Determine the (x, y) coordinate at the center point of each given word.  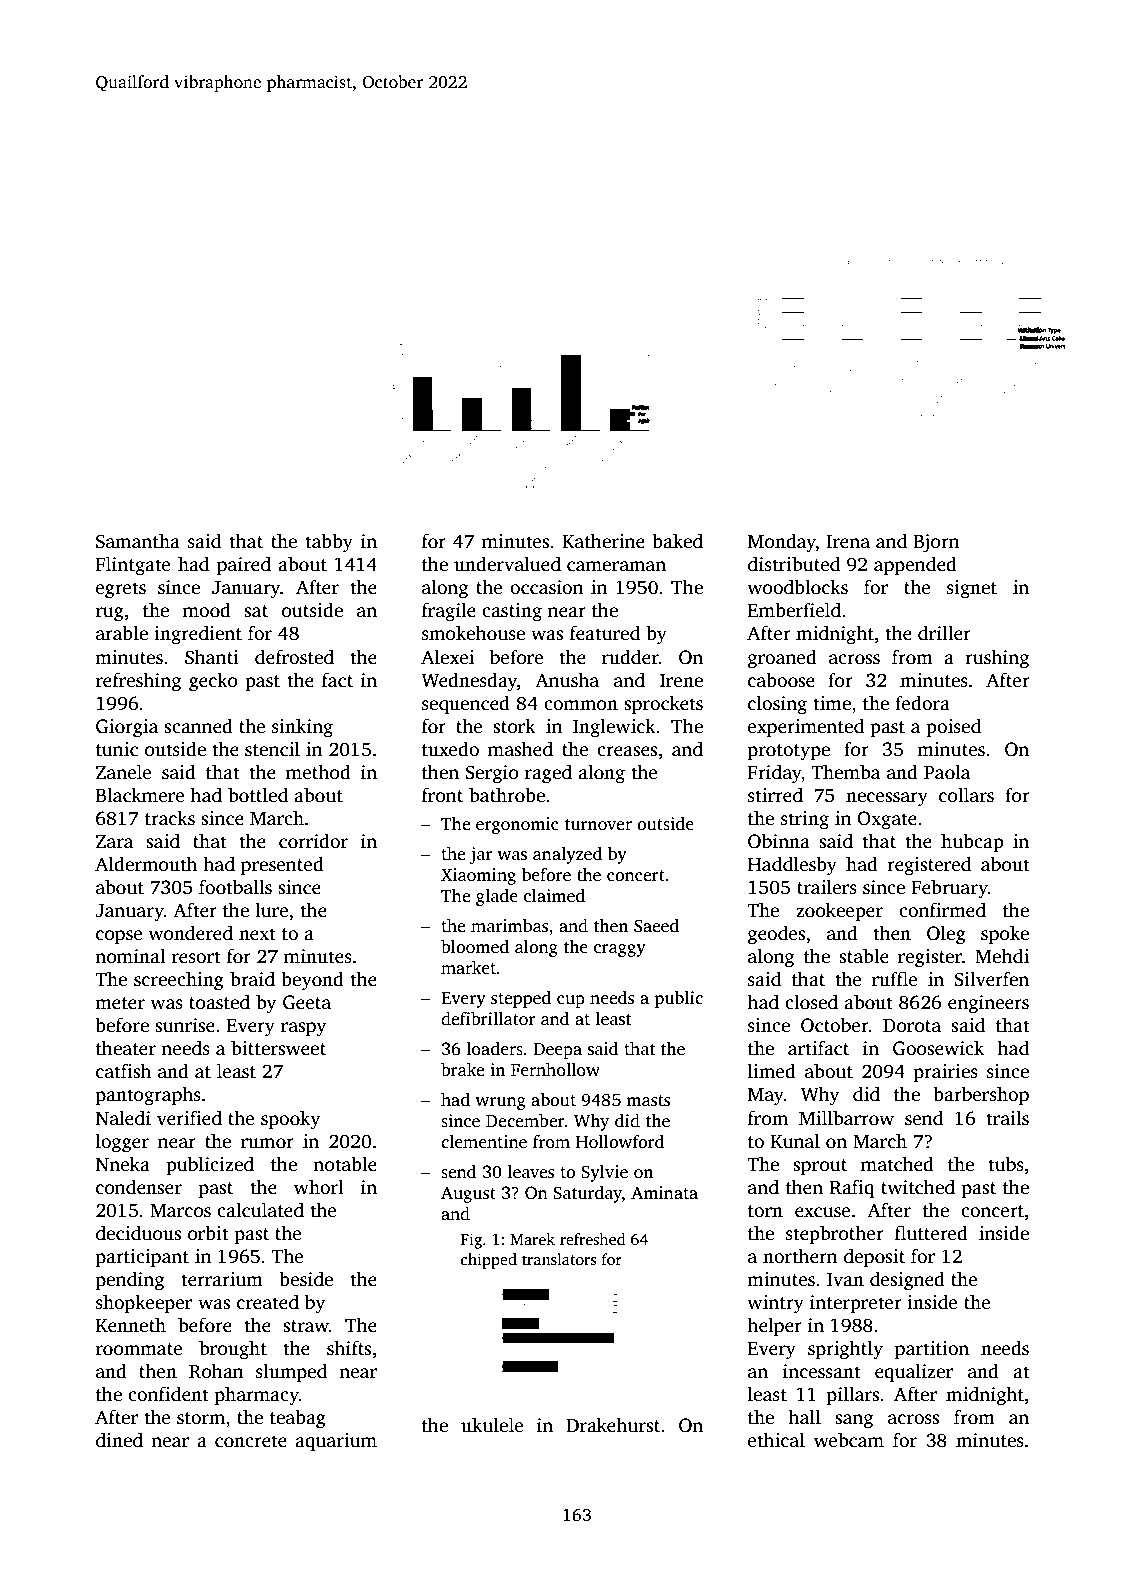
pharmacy (257, 1396)
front (442, 795)
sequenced (466, 705)
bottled (258, 795)
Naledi (123, 1118)
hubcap (972, 843)
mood (207, 610)
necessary (887, 799)
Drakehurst (613, 1425)
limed (772, 1071)
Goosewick (938, 1048)
